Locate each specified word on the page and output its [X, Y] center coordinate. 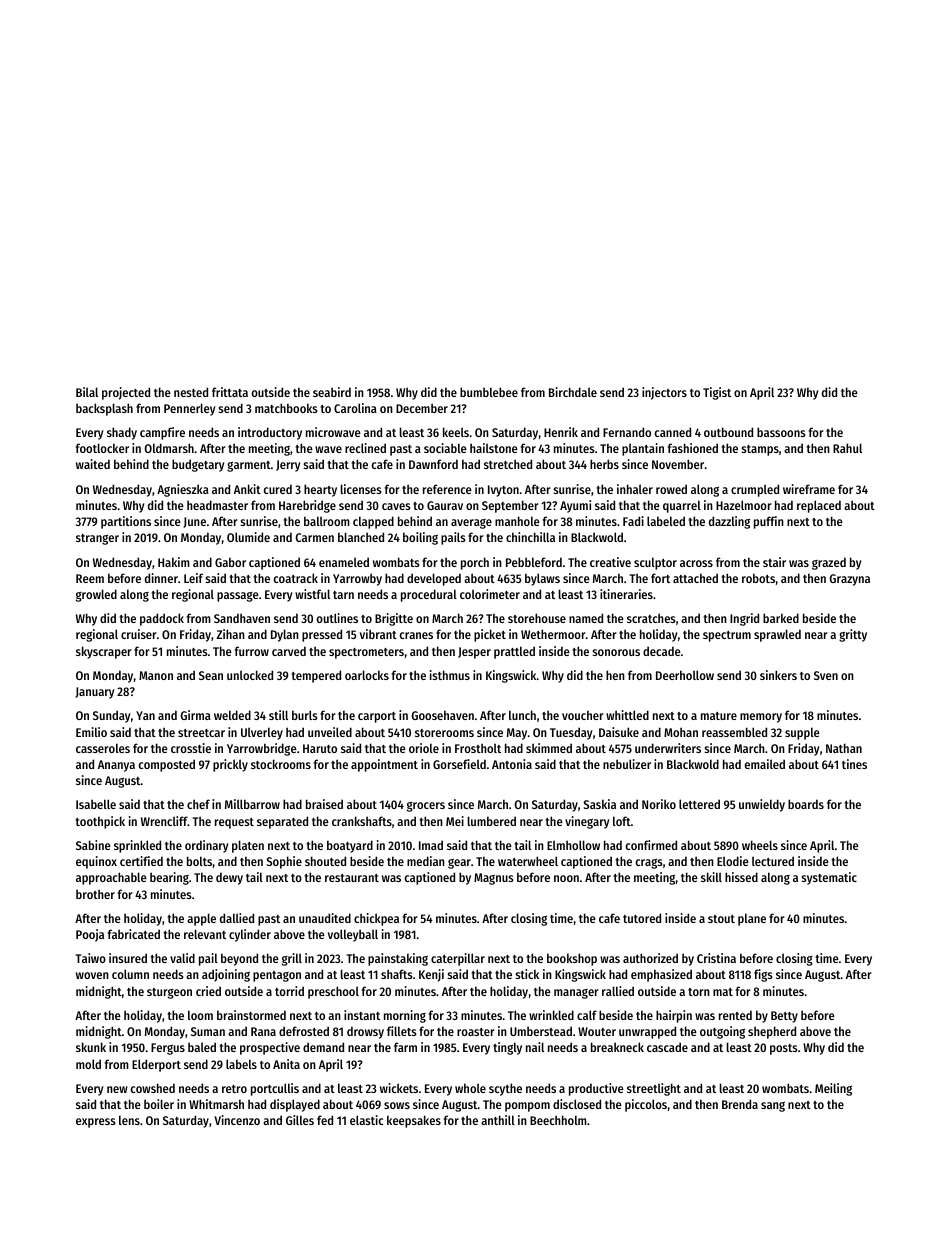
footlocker [102, 448]
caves [396, 506]
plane [752, 919]
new [117, 1089]
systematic [829, 878]
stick [527, 974]
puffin [769, 522]
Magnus [494, 879]
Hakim [174, 562]
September [510, 506]
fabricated [134, 934]
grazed [829, 563]
